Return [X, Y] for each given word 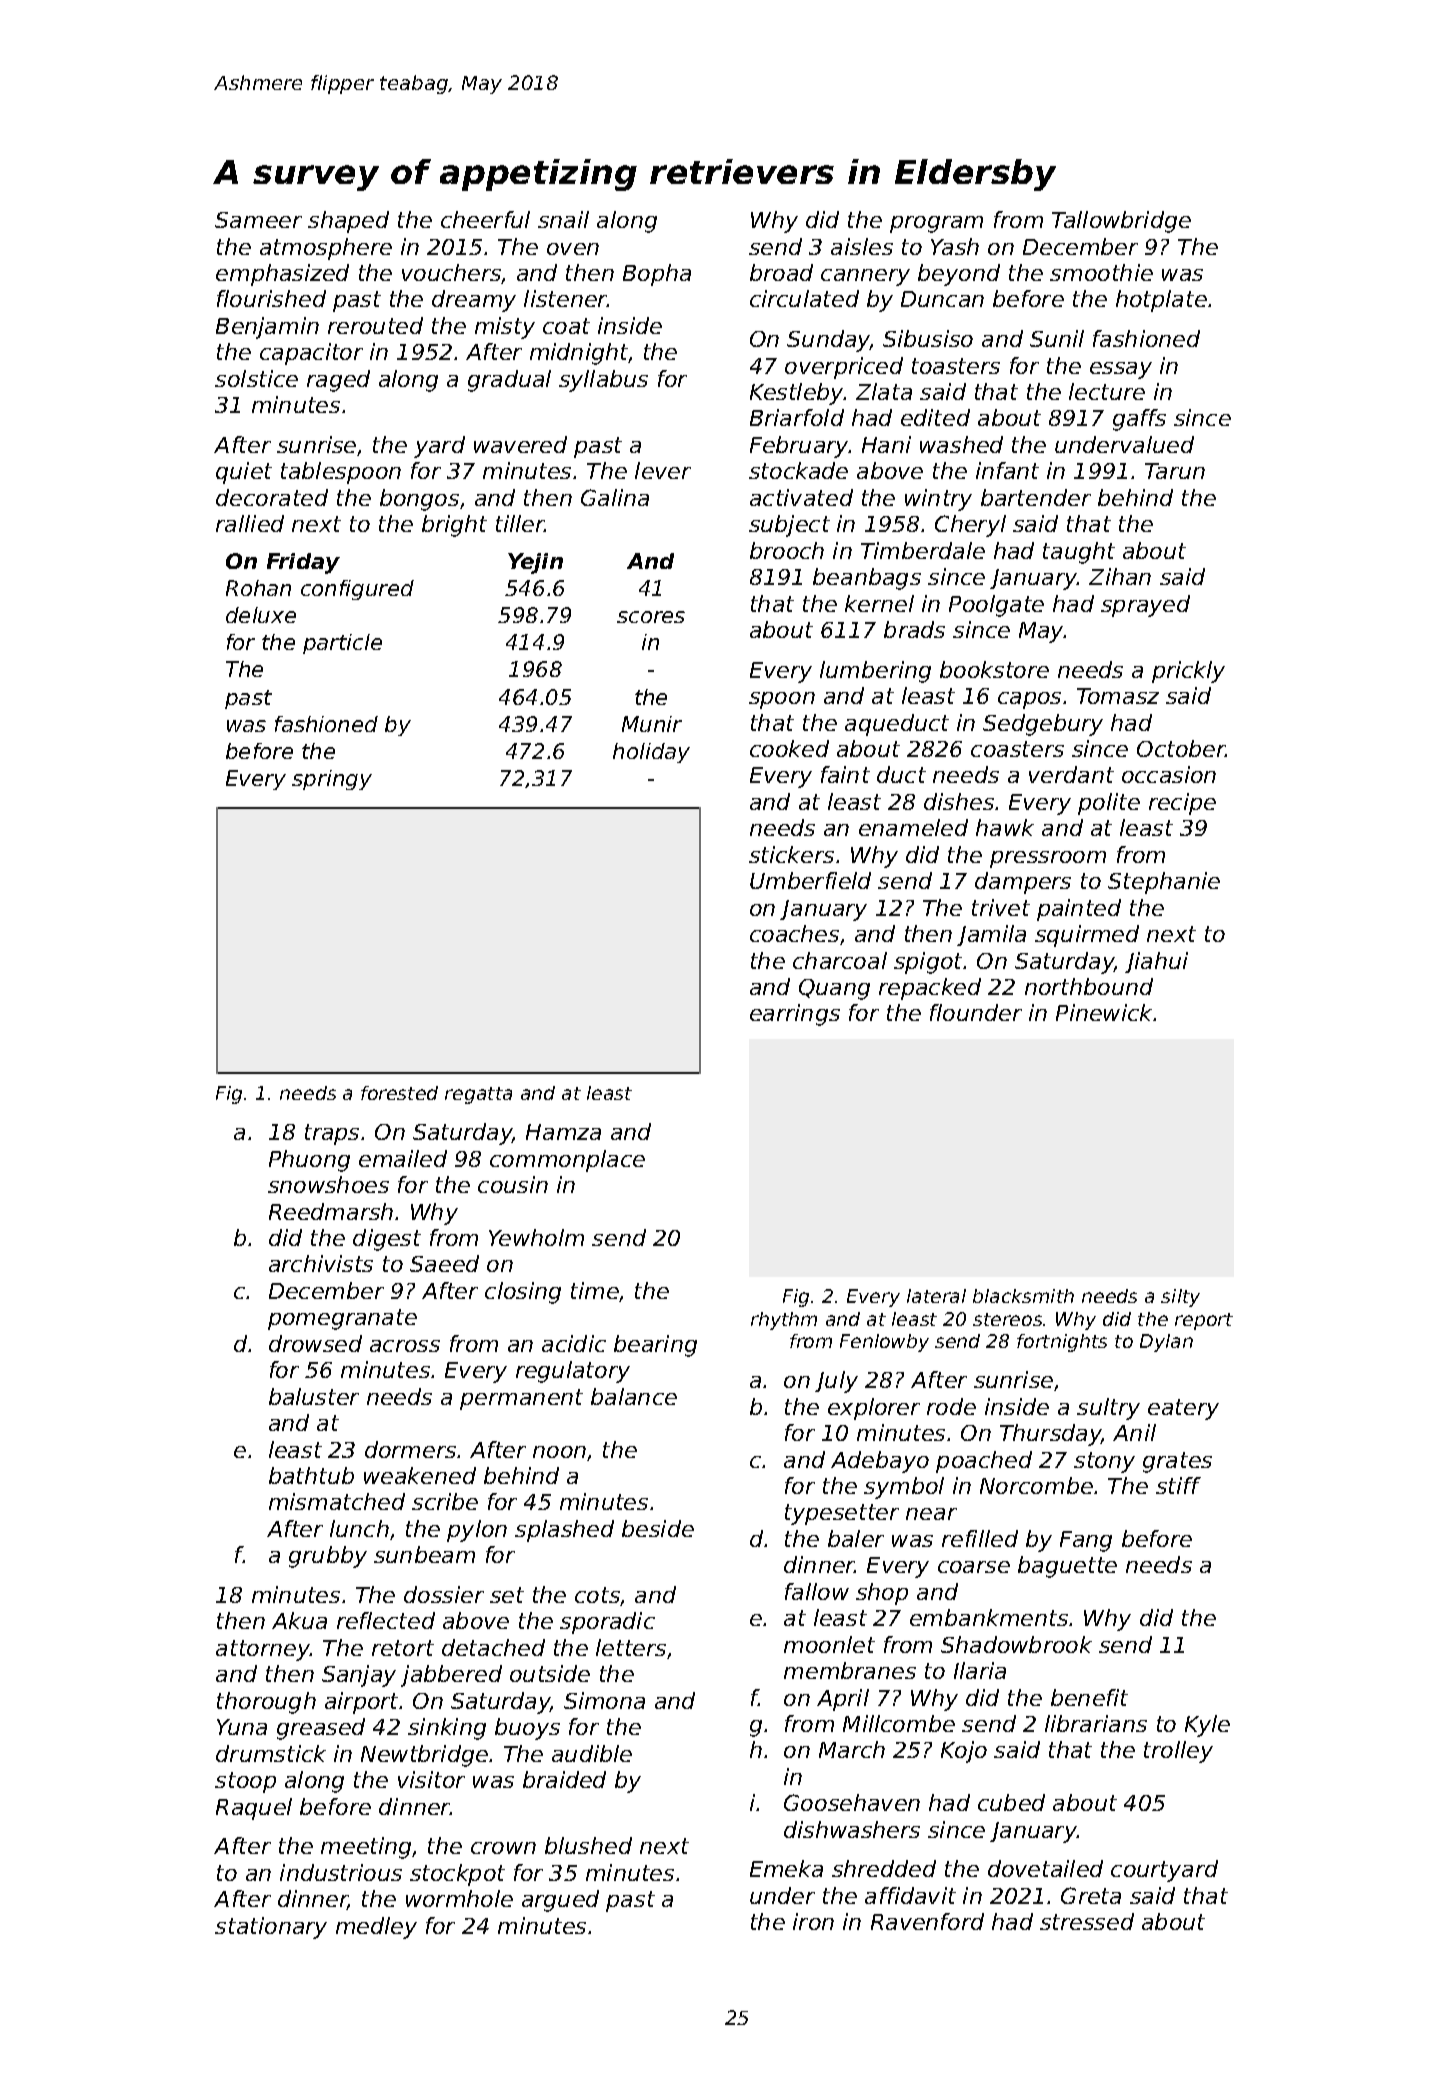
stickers [791, 854]
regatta [478, 1095]
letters [631, 1647]
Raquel [254, 1809]
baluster [314, 1396]
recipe [1182, 804]
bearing [655, 1346]
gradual [509, 381]
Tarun [1175, 471]
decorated [272, 497]
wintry [938, 500]
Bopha [657, 275]
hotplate [1161, 301]
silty [1180, 1298]
